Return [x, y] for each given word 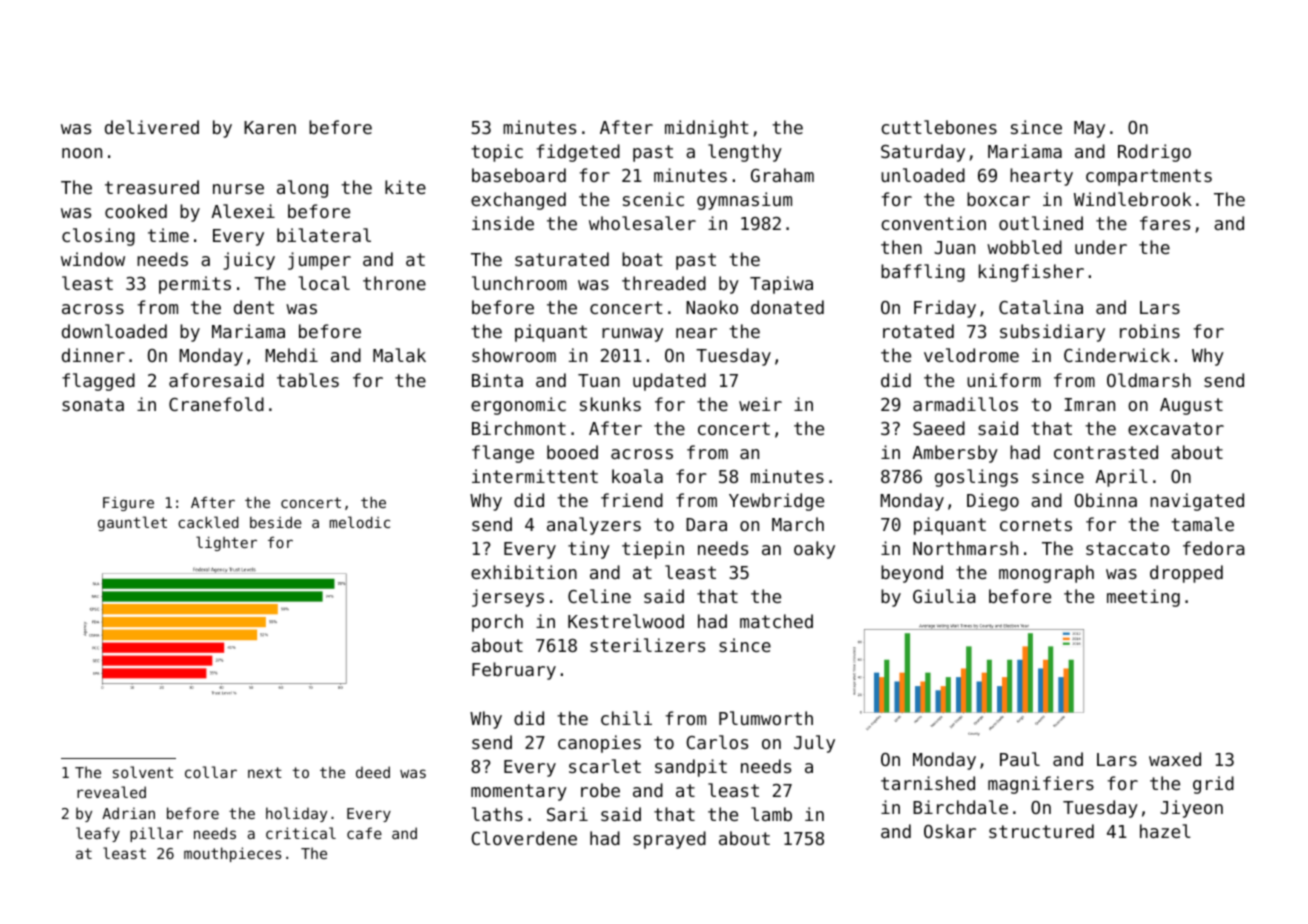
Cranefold [216, 404]
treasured [152, 187]
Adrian [128, 813]
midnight [707, 129]
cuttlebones [939, 127]
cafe [364, 833]
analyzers [594, 526]
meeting [1143, 598]
